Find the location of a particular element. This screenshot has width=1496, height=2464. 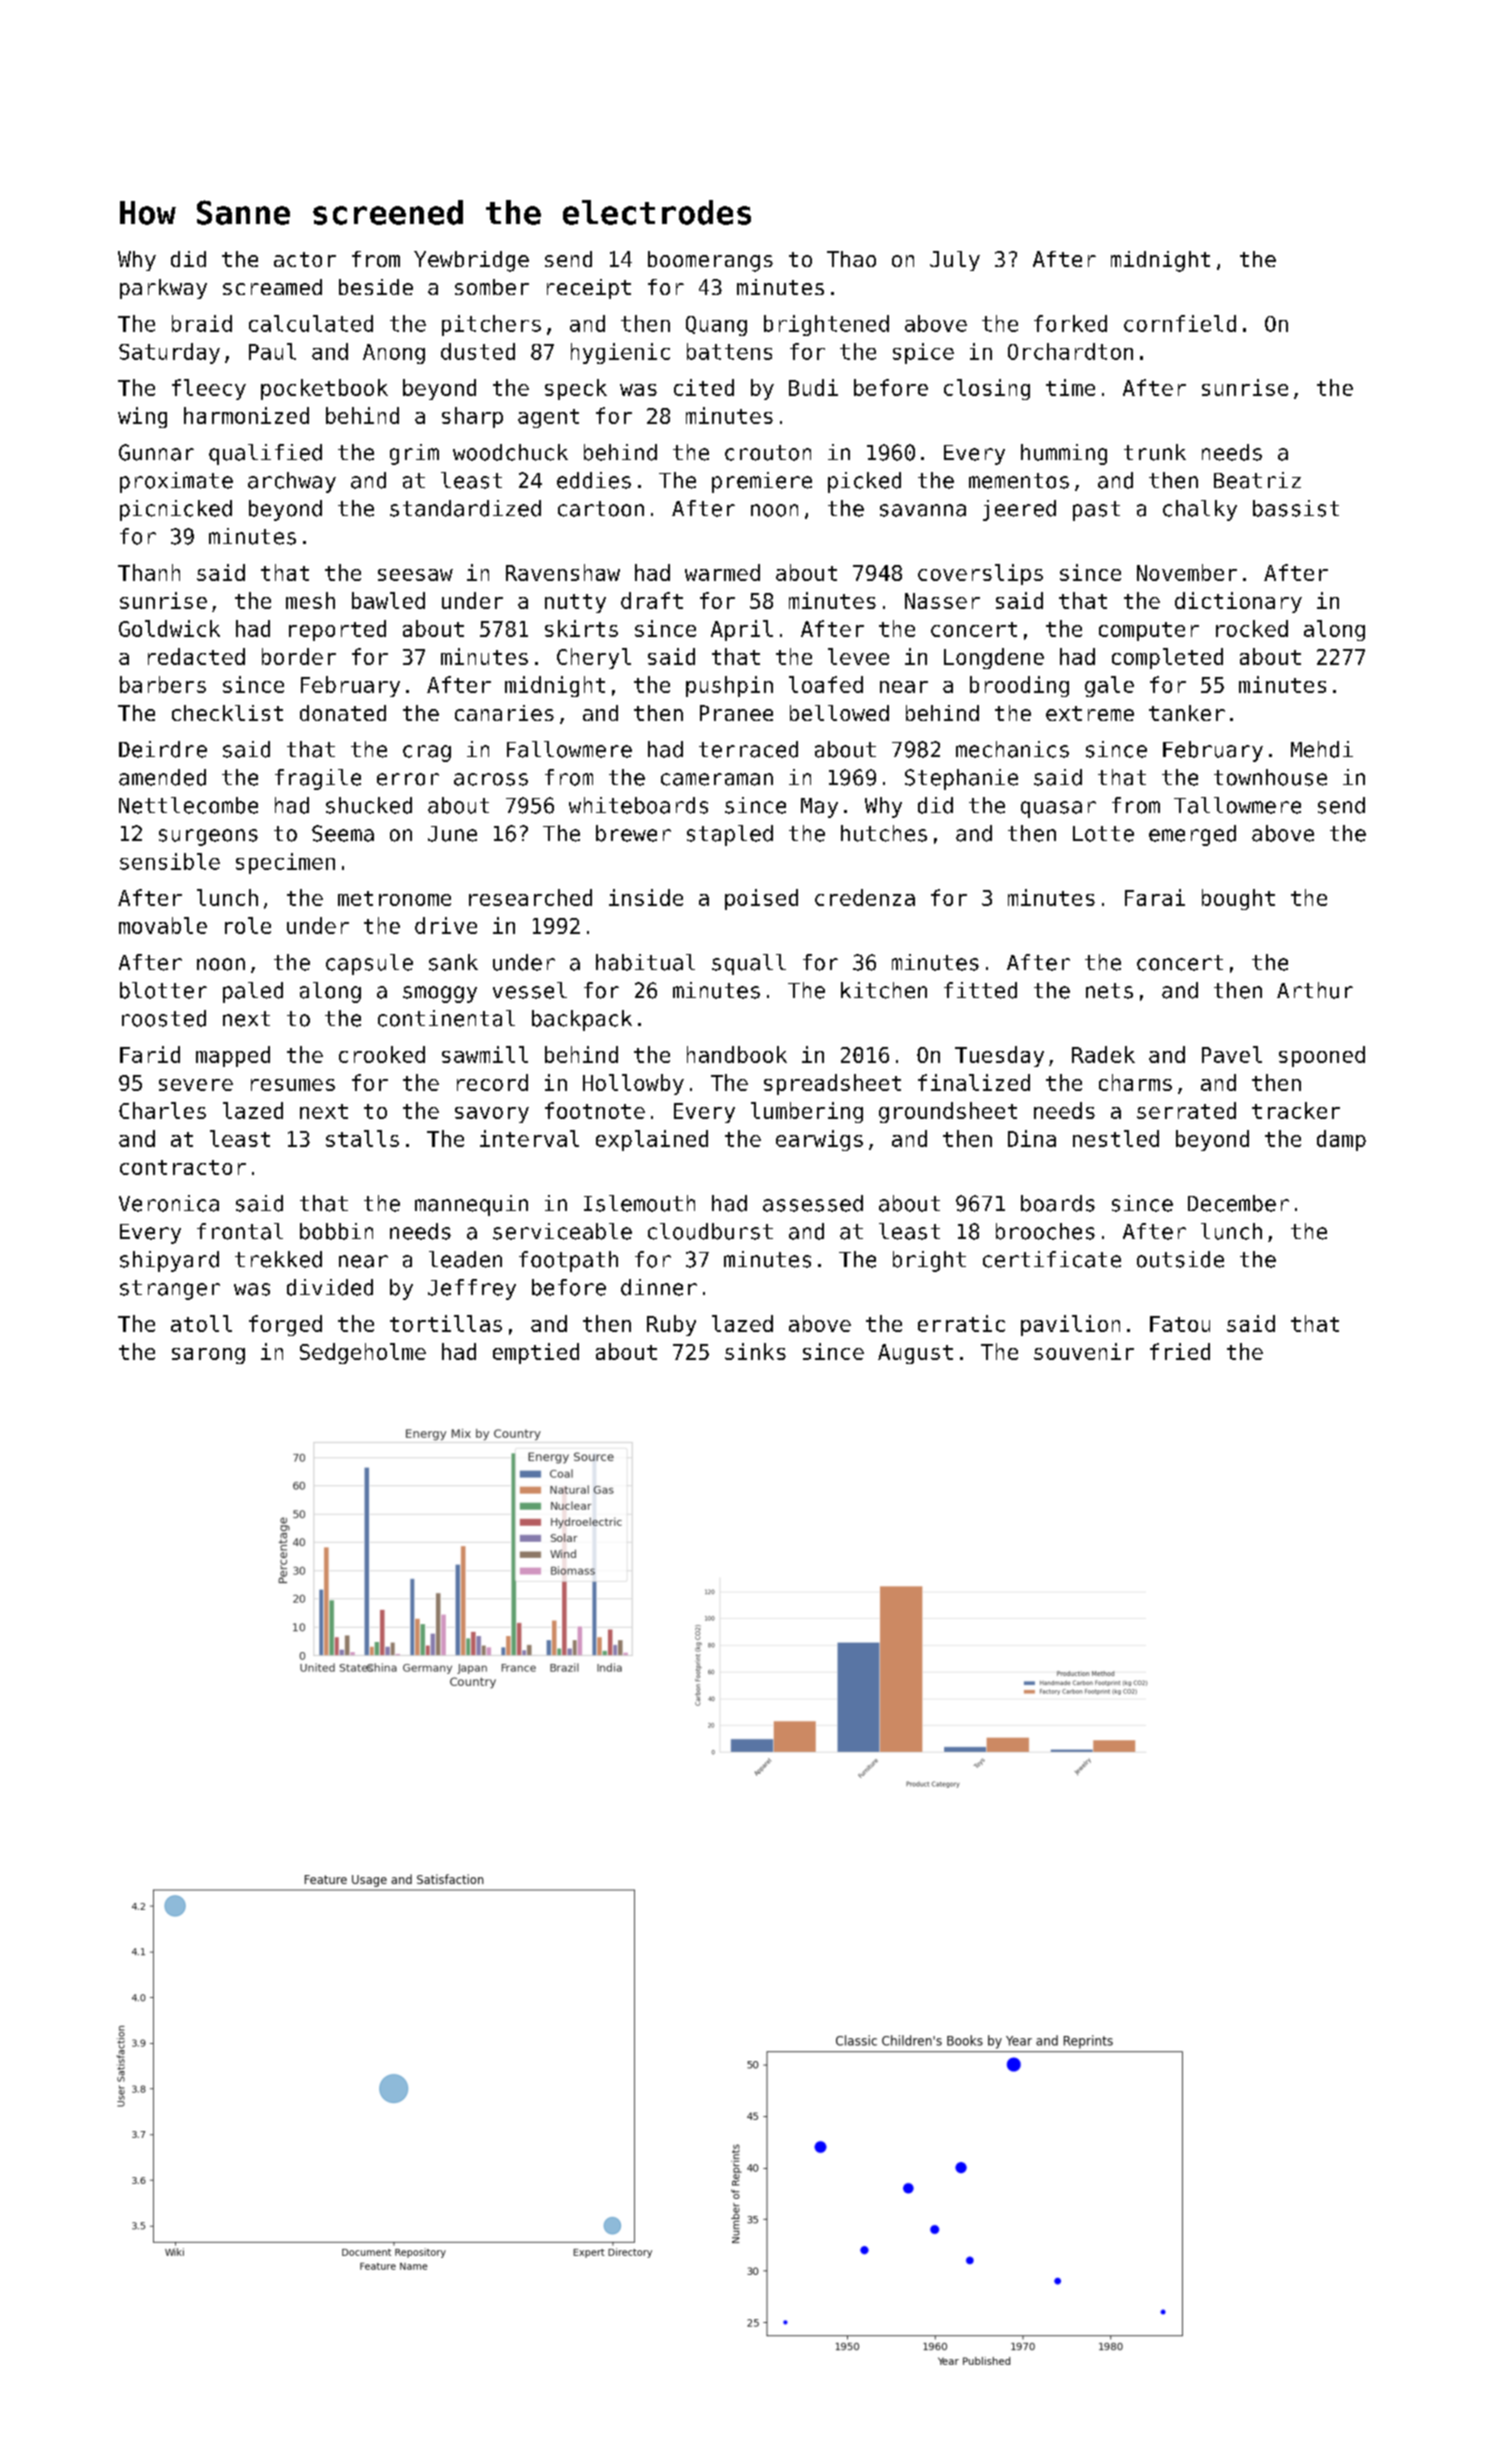

cornfield is located at coordinates (1180, 323).
